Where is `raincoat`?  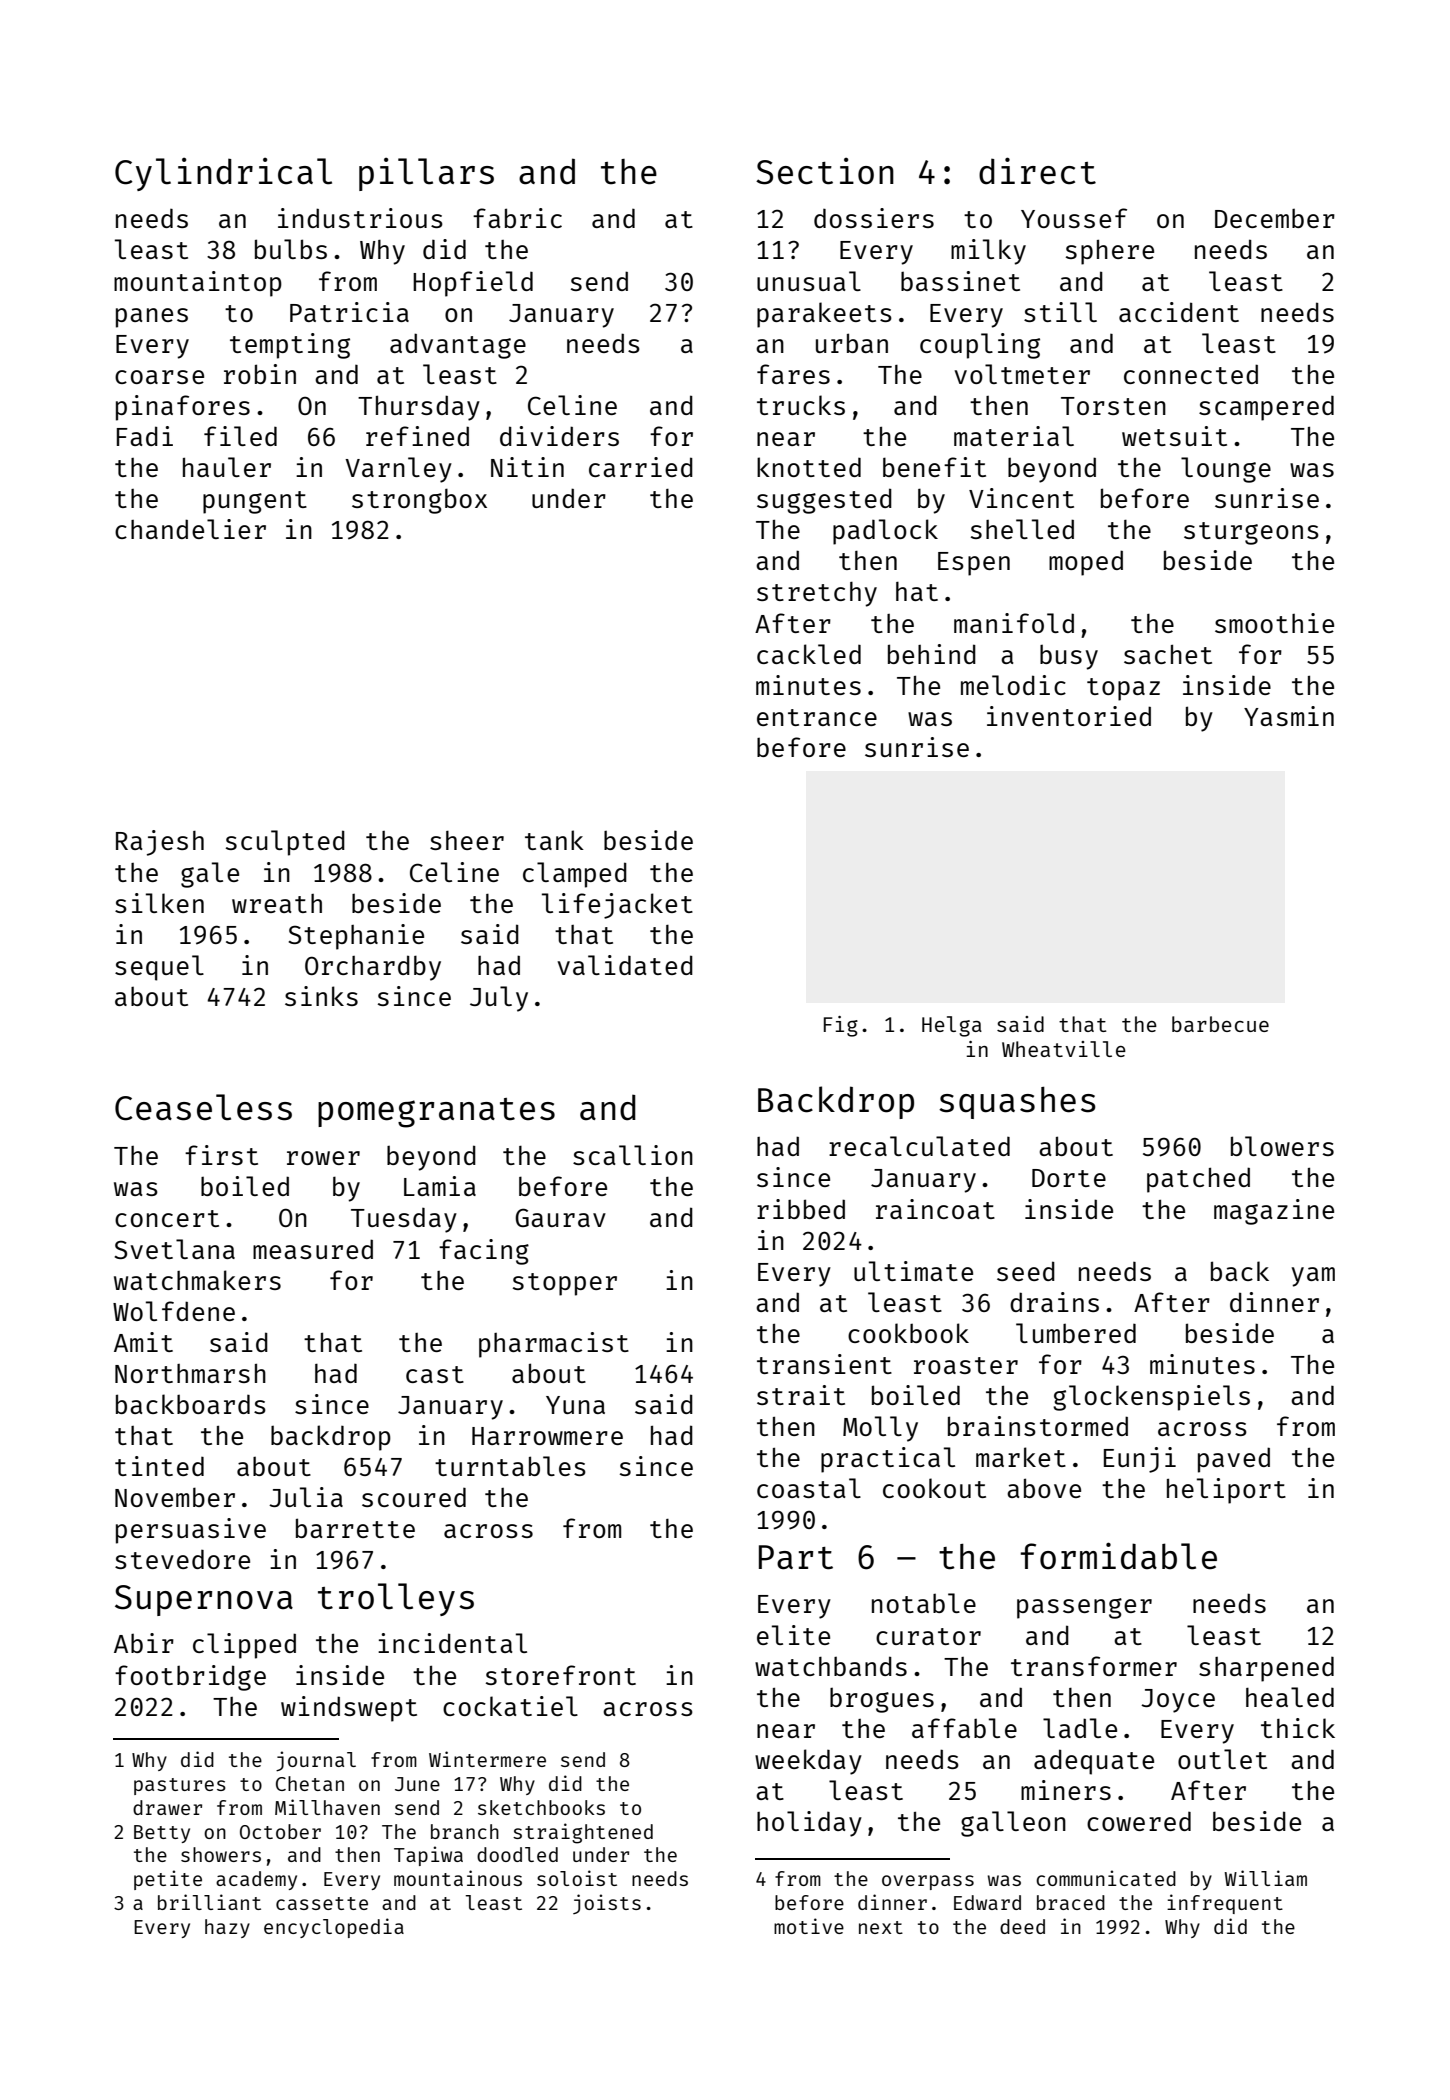 raincoat is located at coordinates (935, 1209).
